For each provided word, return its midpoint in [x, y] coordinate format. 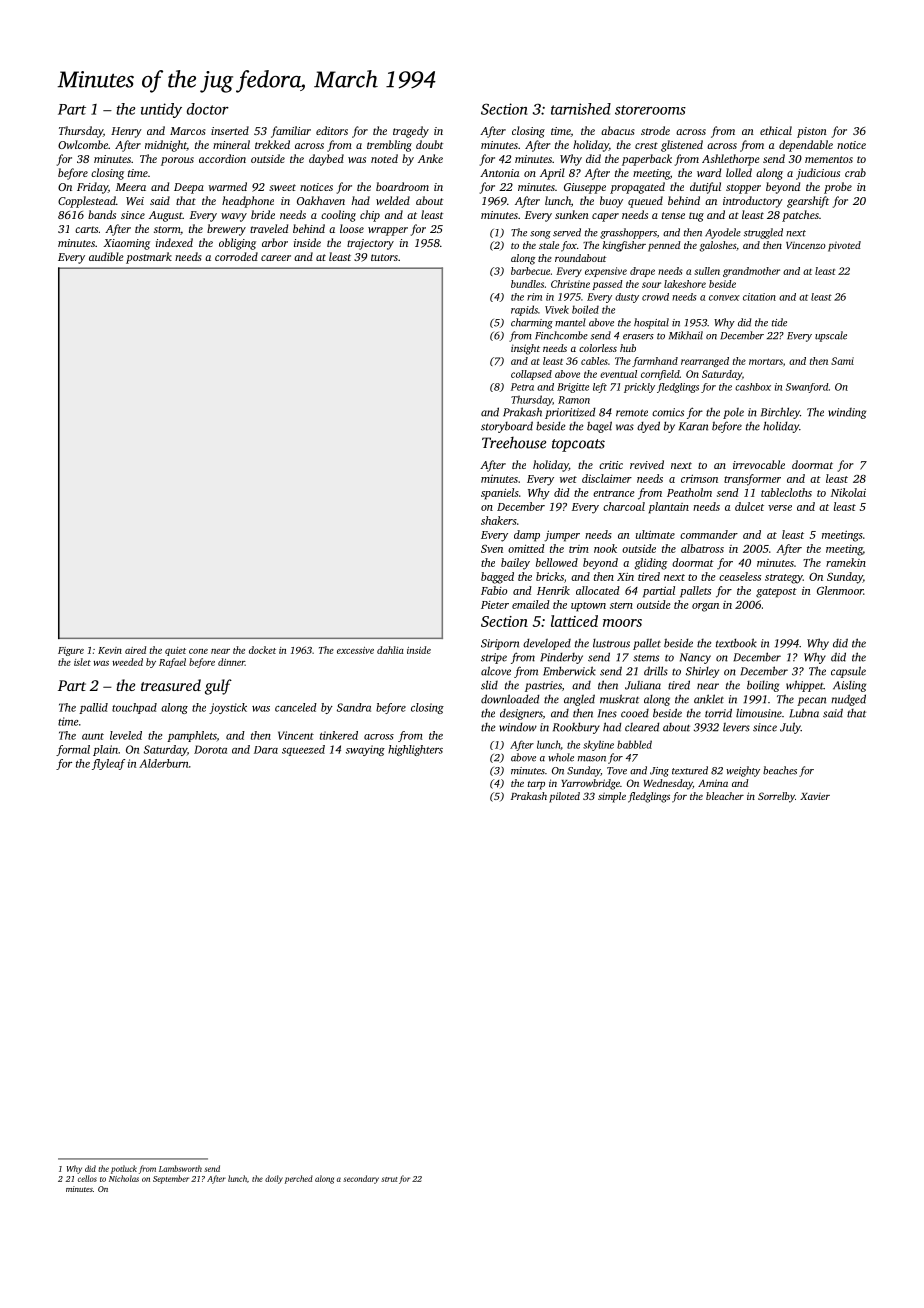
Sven [492, 549]
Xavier [815, 796]
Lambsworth [180, 1168]
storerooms [650, 110]
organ [705, 607]
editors [332, 130]
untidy [161, 110]
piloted [564, 797]
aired [135, 650]
